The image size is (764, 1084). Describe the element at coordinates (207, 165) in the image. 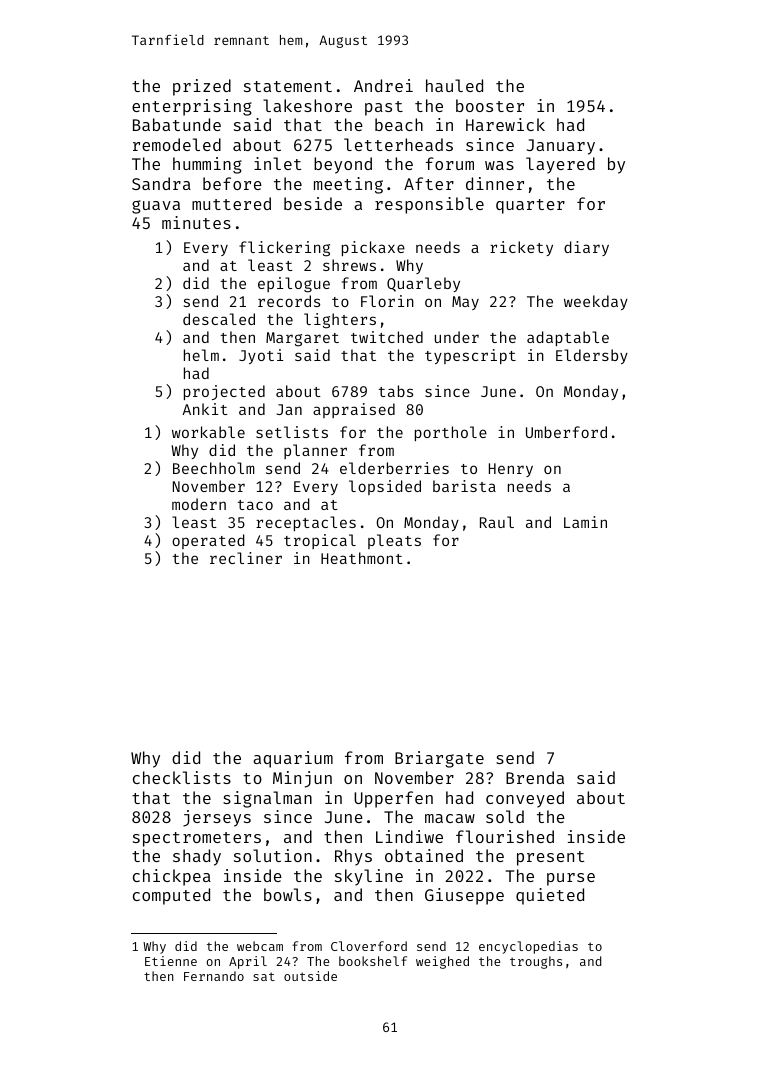

I see `humming` at that location.
